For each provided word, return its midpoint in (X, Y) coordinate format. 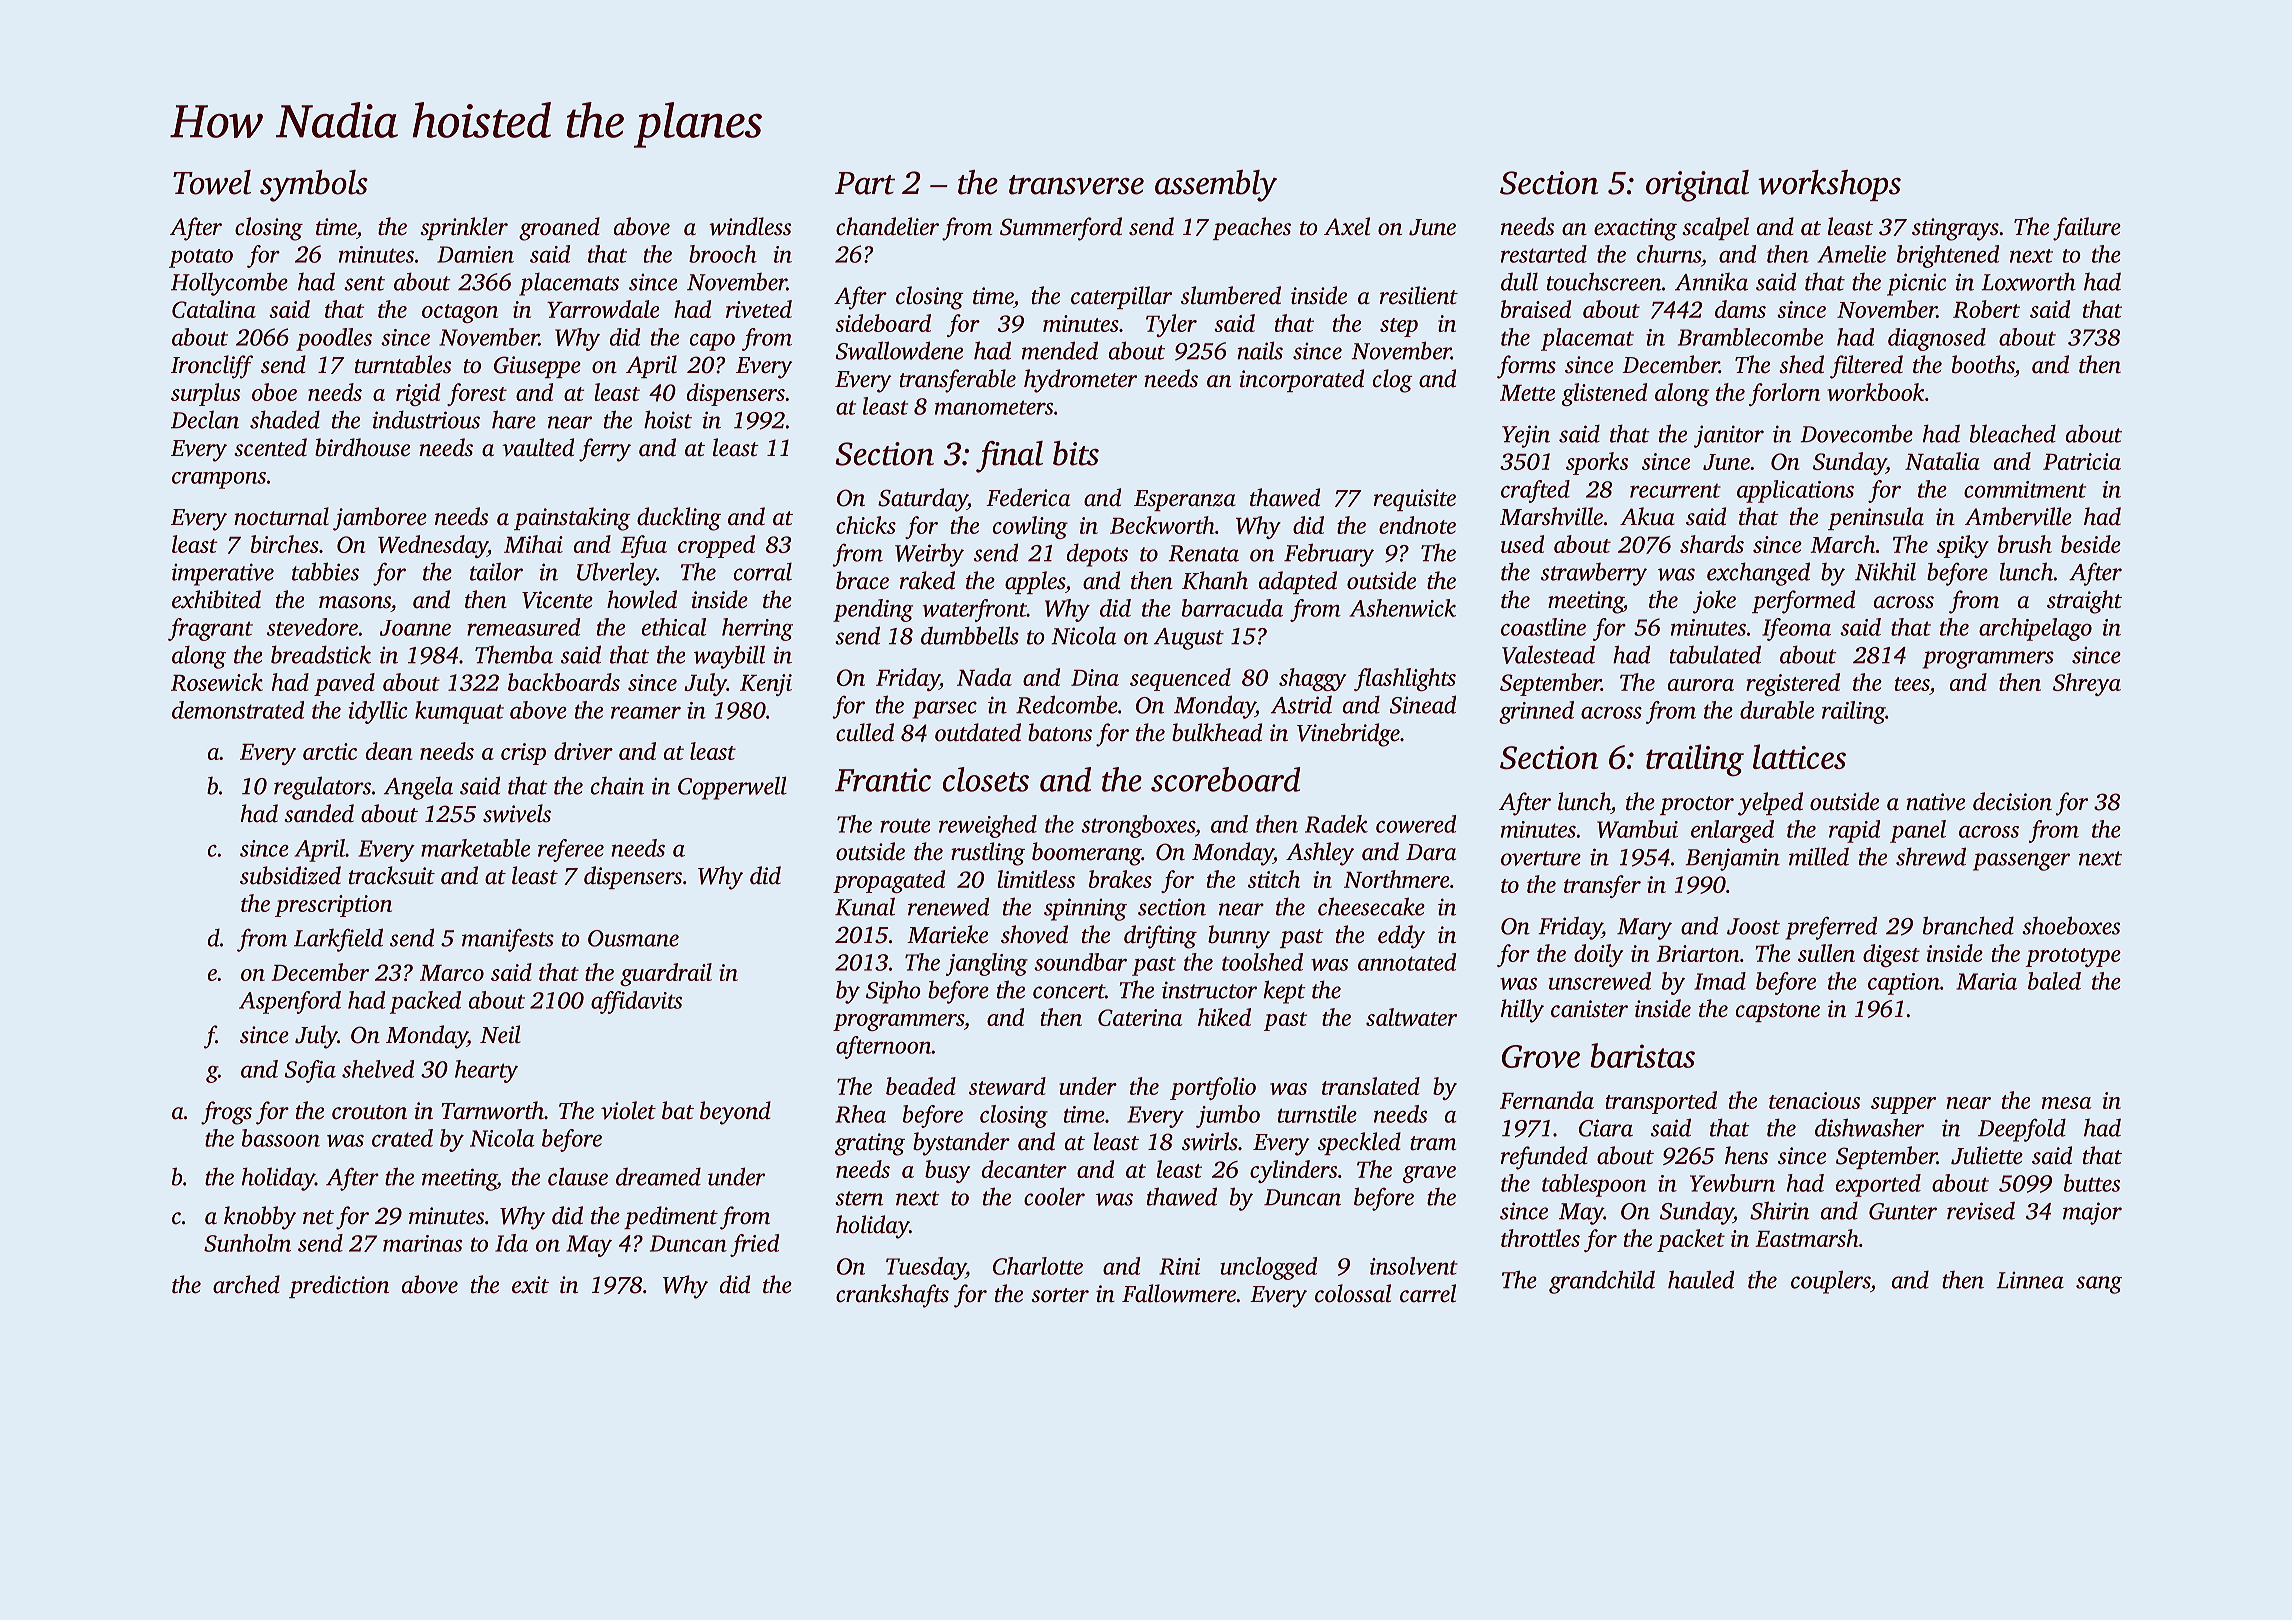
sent (364, 283)
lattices (1799, 756)
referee (571, 850)
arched (246, 1284)
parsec (944, 710)
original (1697, 186)
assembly (1216, 186)
